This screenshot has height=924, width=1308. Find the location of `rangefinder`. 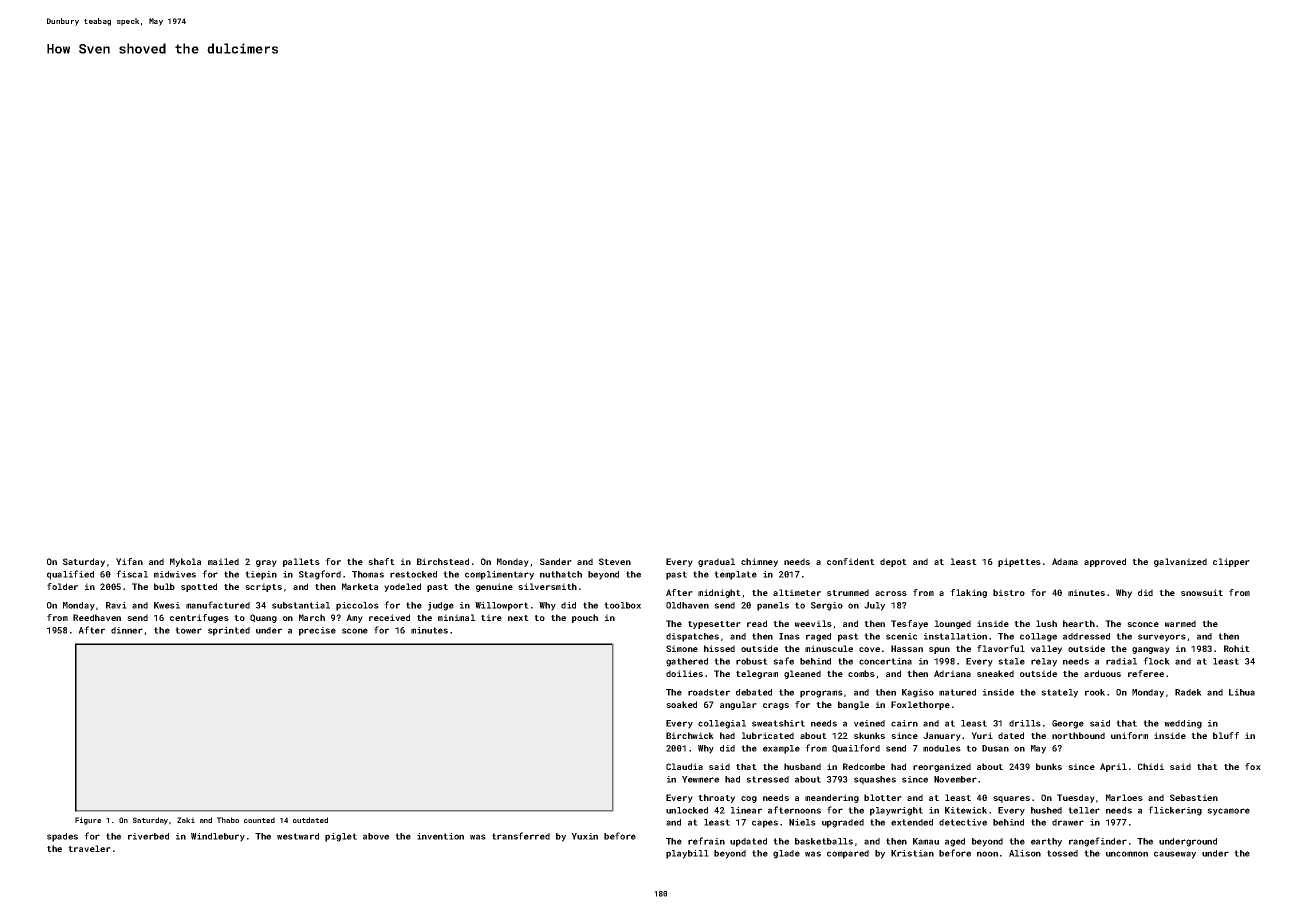

rangefinder is located at coordinates (1098, 842).
